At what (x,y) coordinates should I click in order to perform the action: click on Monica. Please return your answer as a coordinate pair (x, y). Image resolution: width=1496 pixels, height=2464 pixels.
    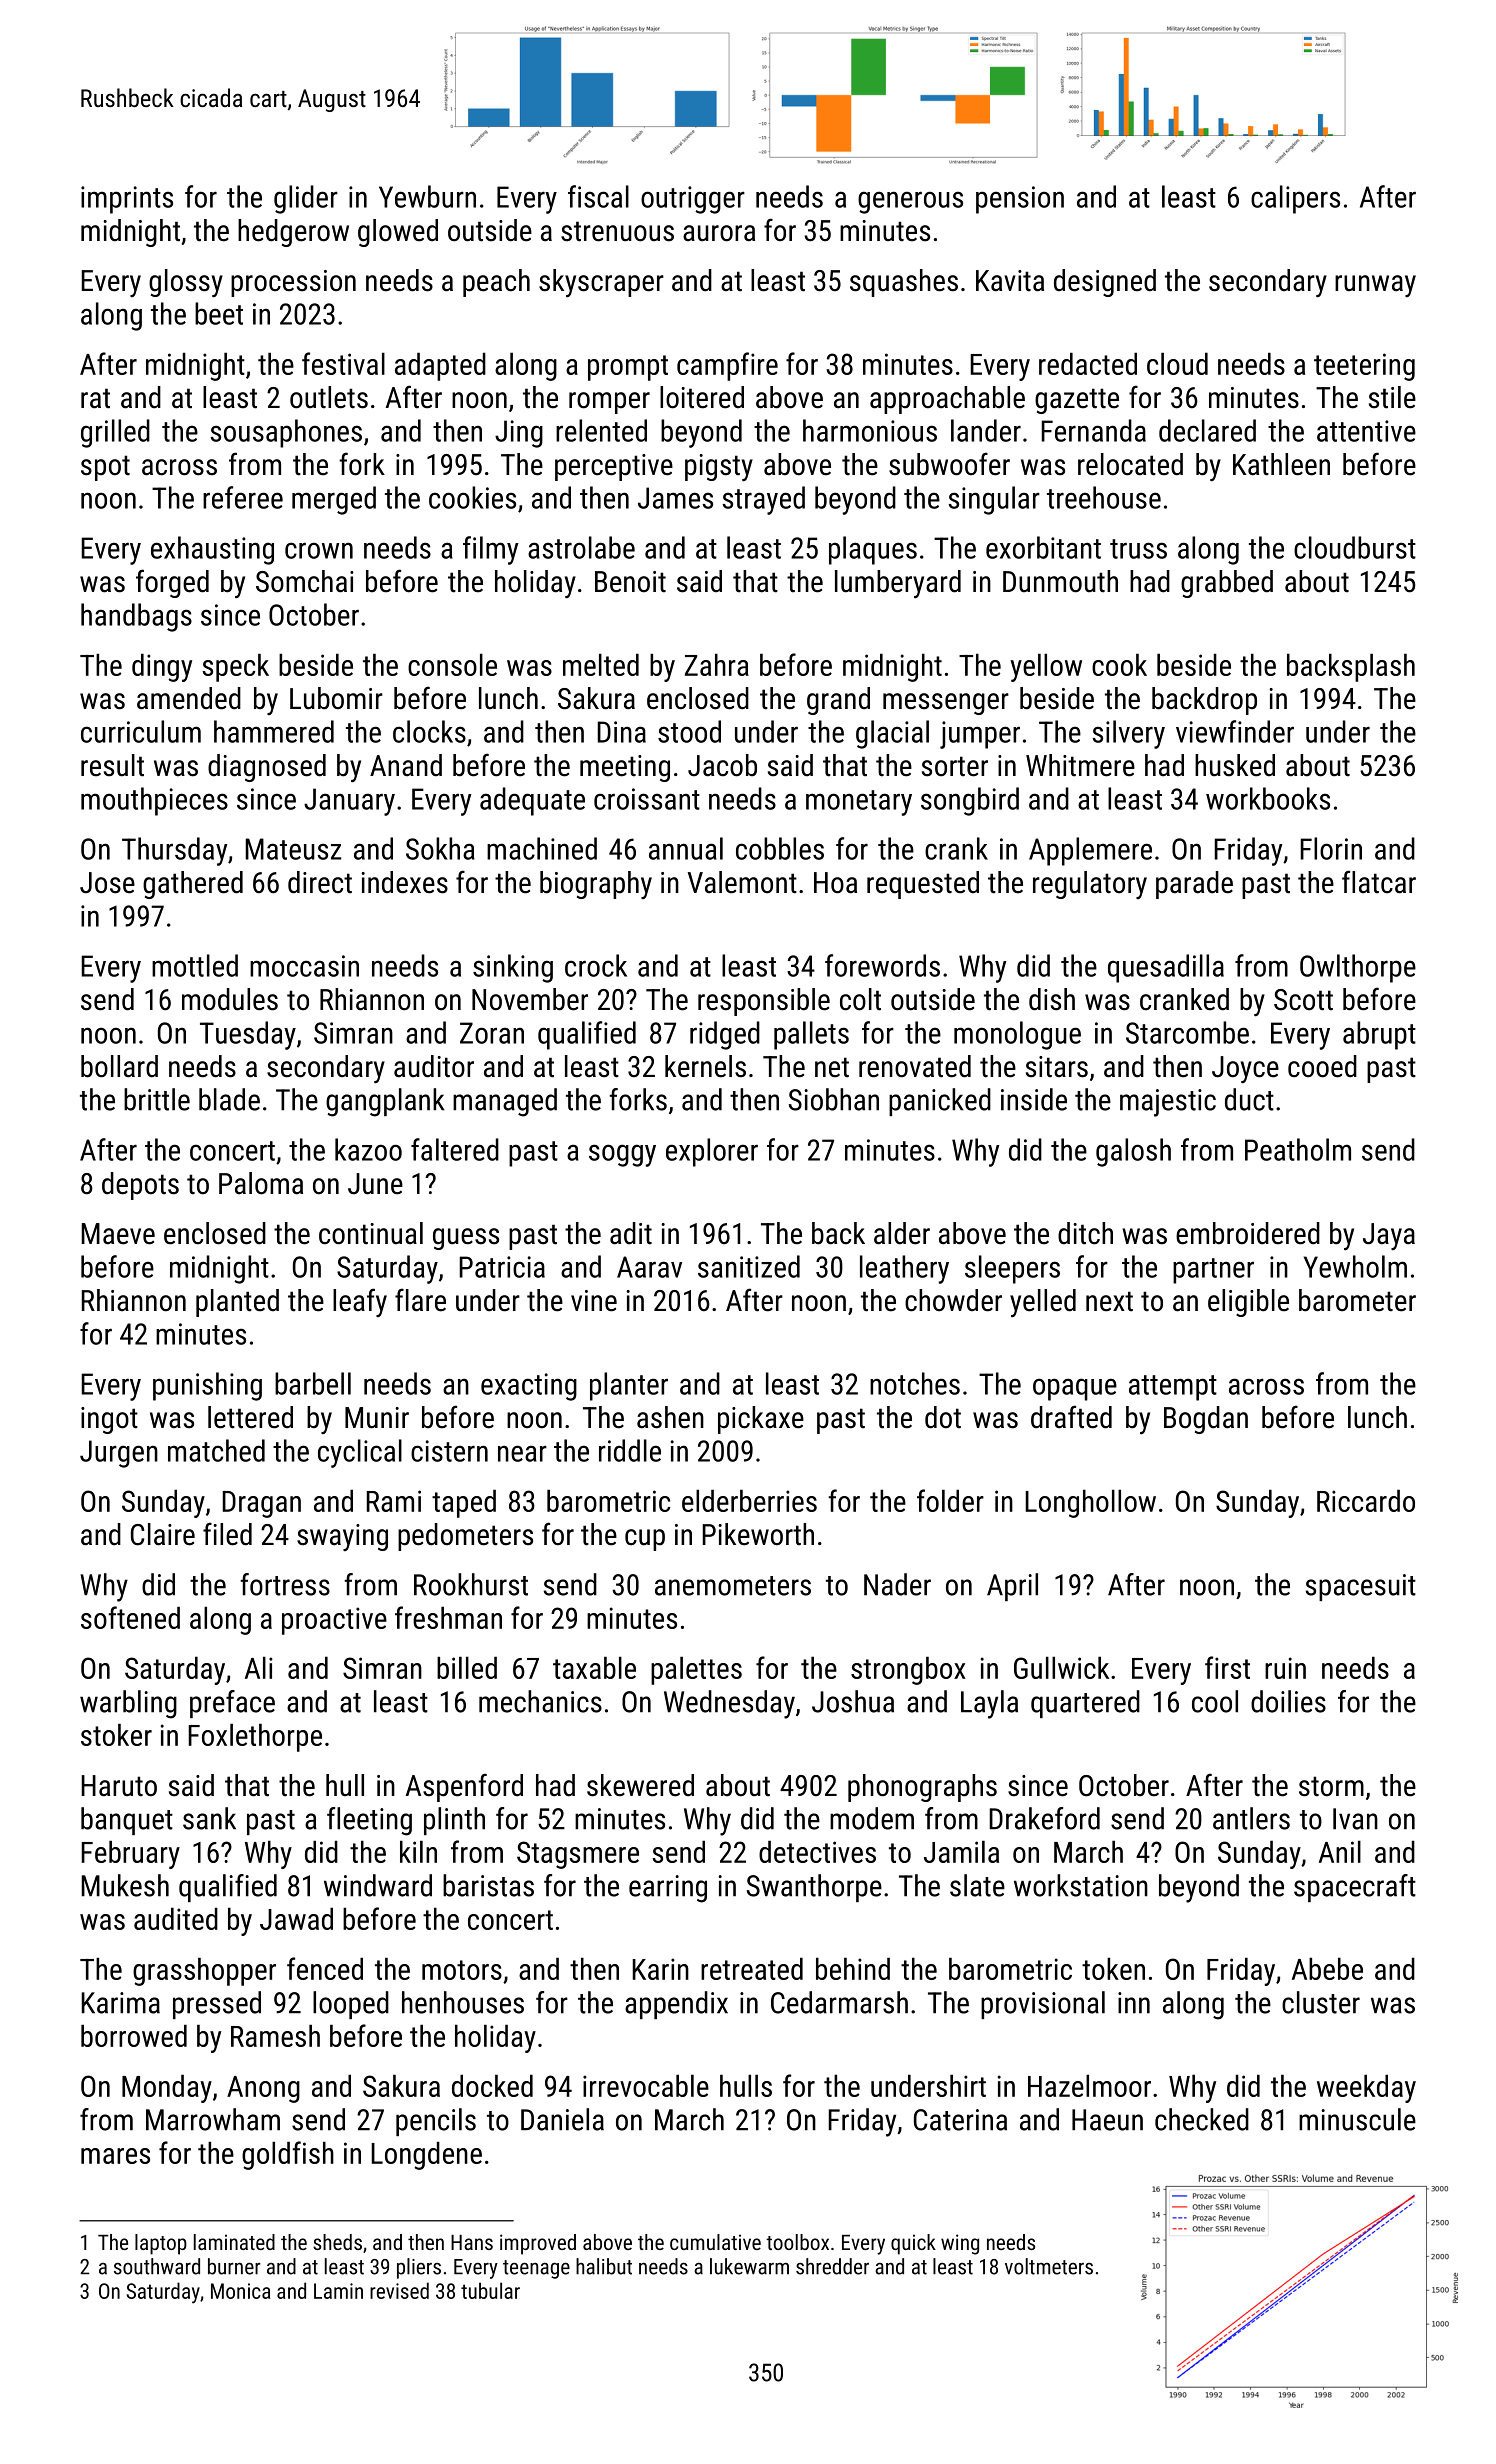
    Looking at the image, I should click on (240, 2291).
